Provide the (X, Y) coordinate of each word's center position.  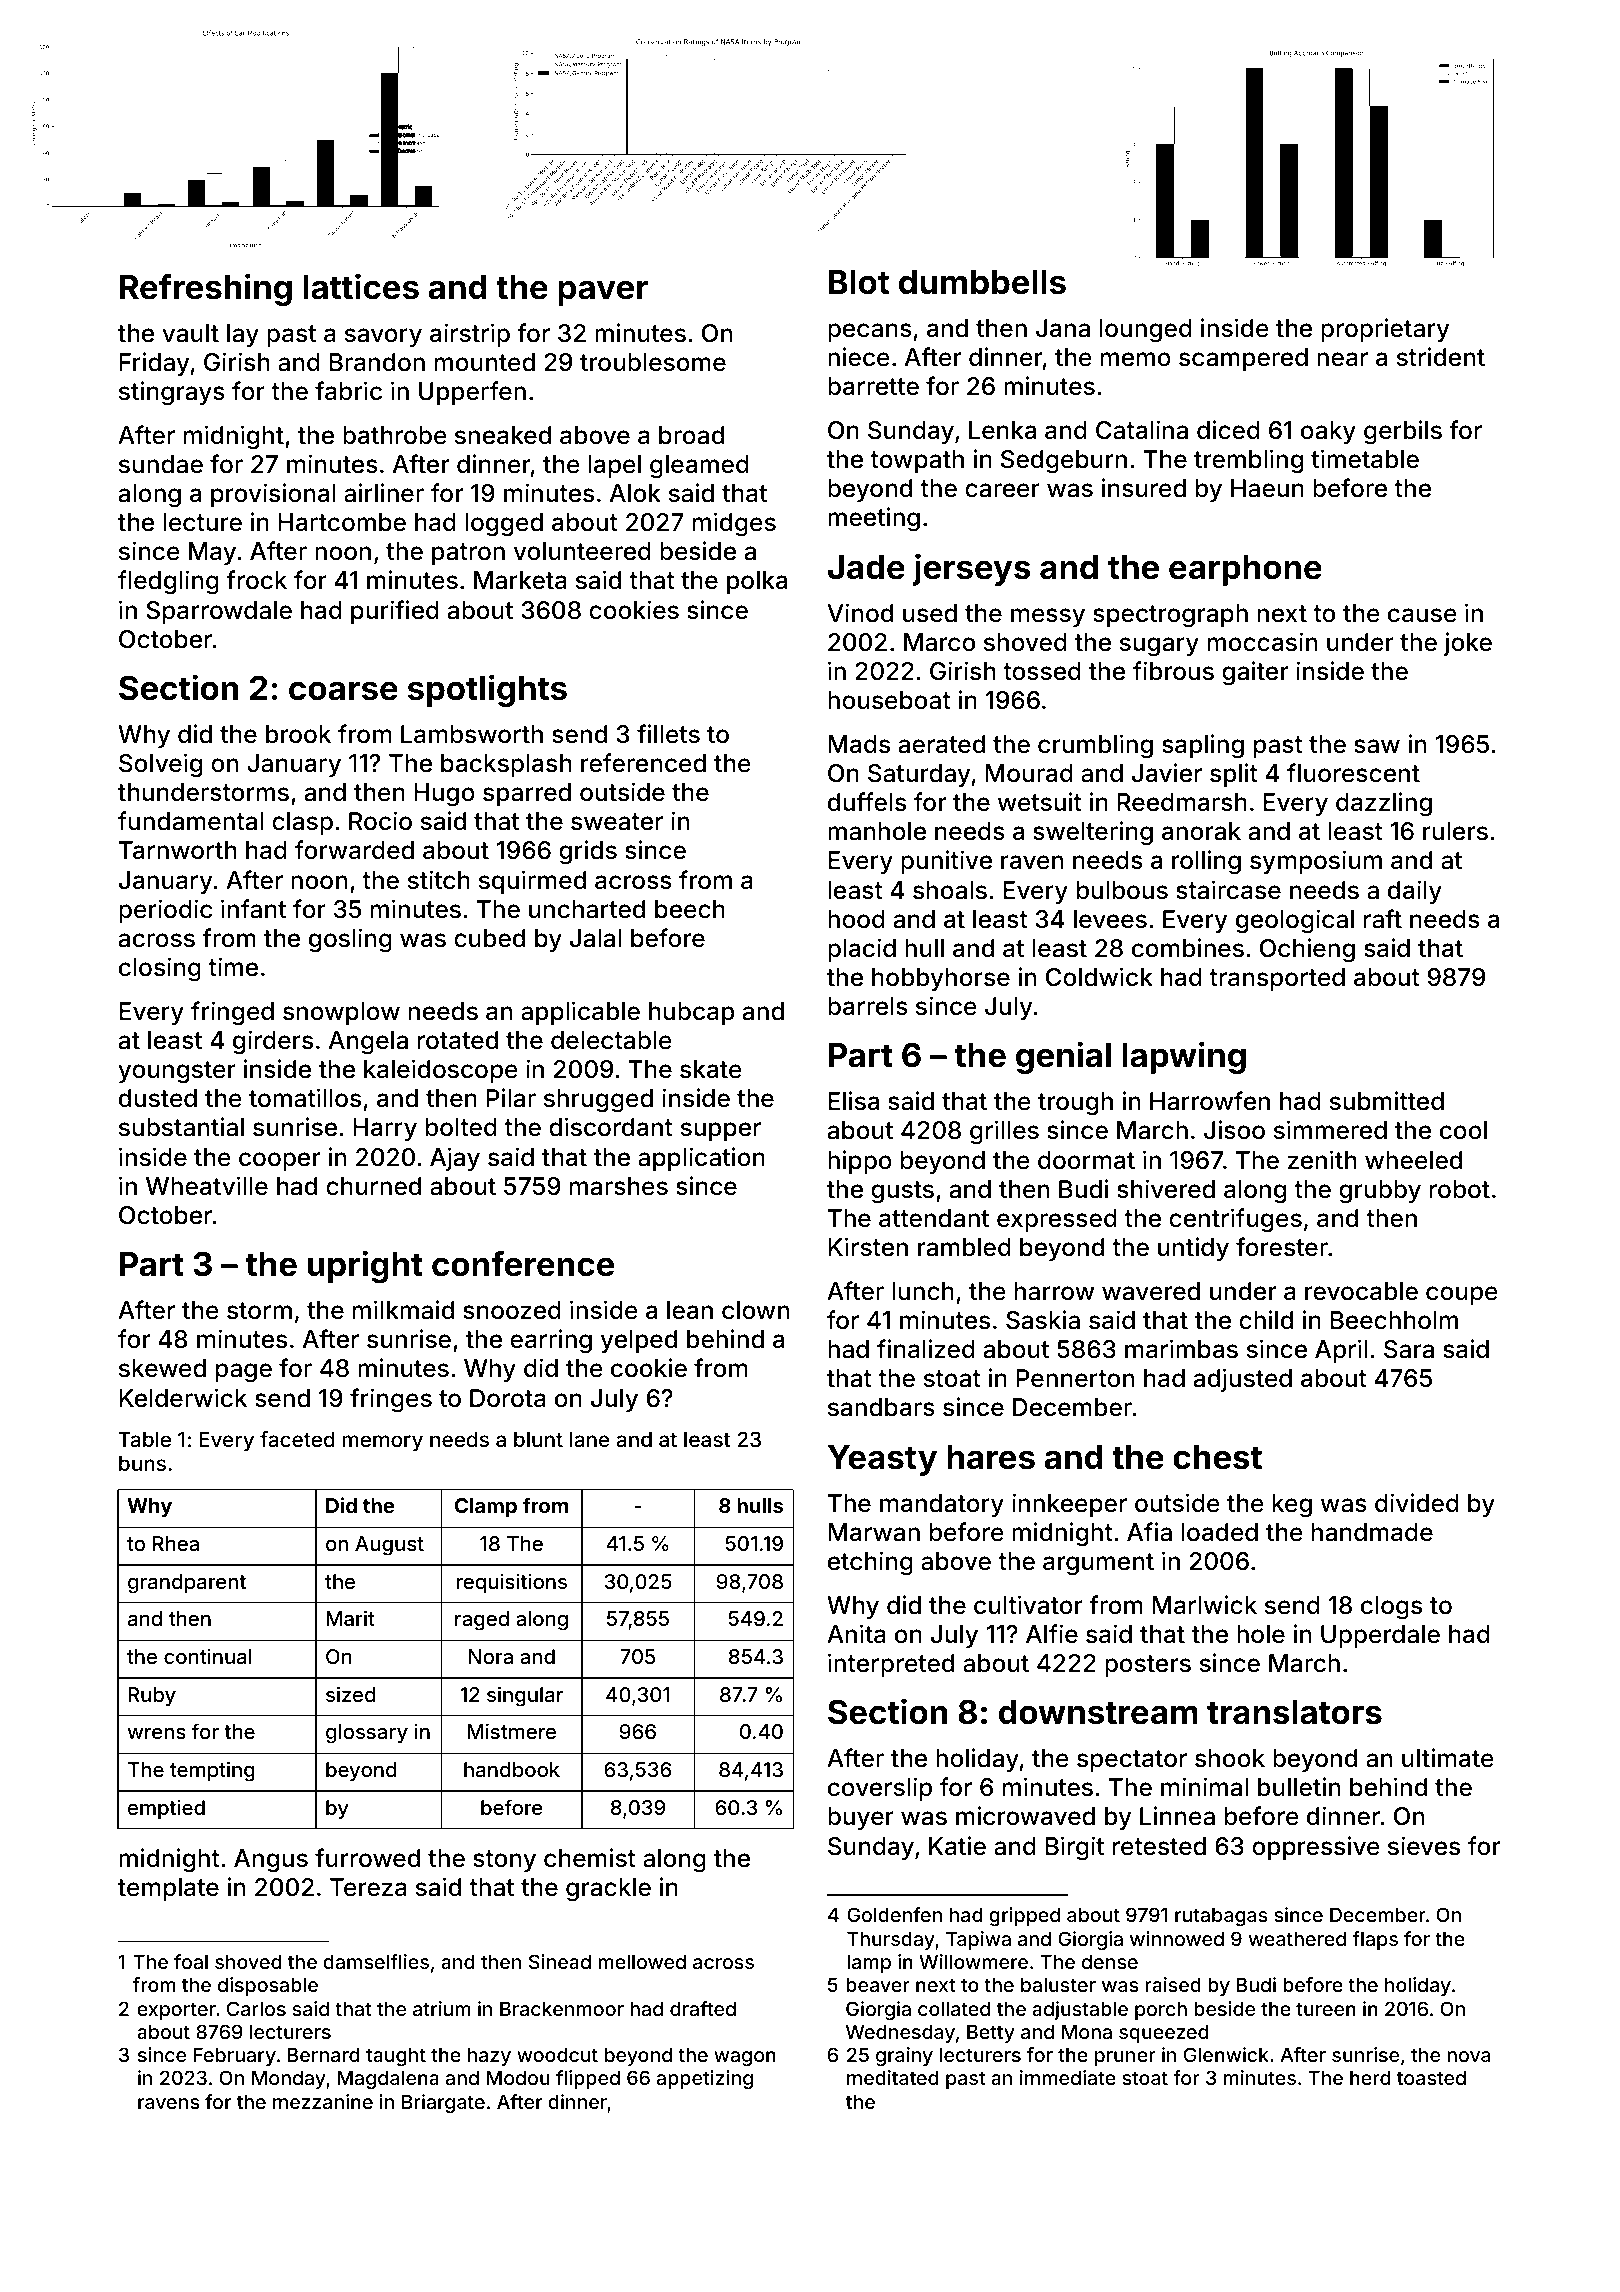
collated (954, 2008)
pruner (1125, 2058)
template (168, 1889)
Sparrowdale (219, 612)
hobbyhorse (941, 979)
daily (1415, 892)
